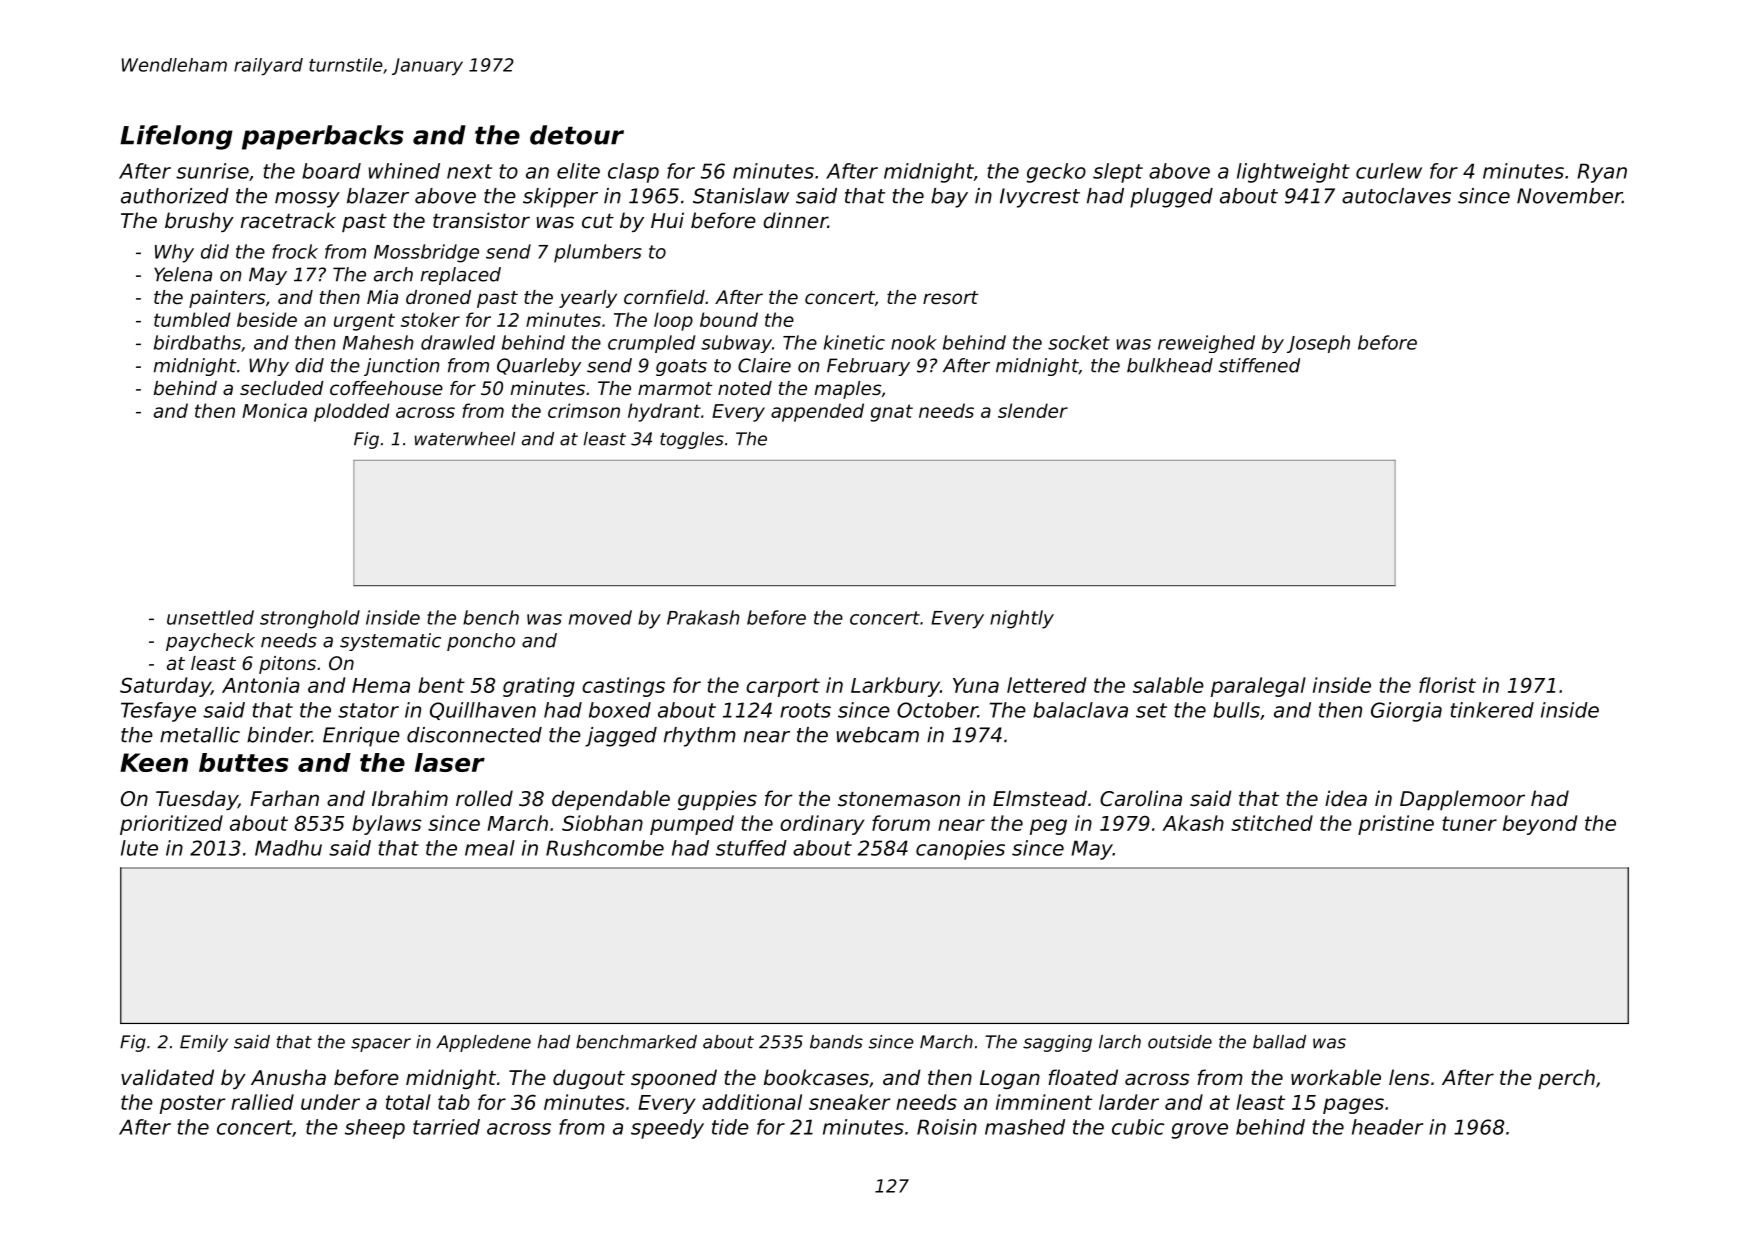 This image has height=1237, width=1749. What do you see at coordinates (167, 1077) in the image?
I see `validated` at bounding box center [167, 1077].
